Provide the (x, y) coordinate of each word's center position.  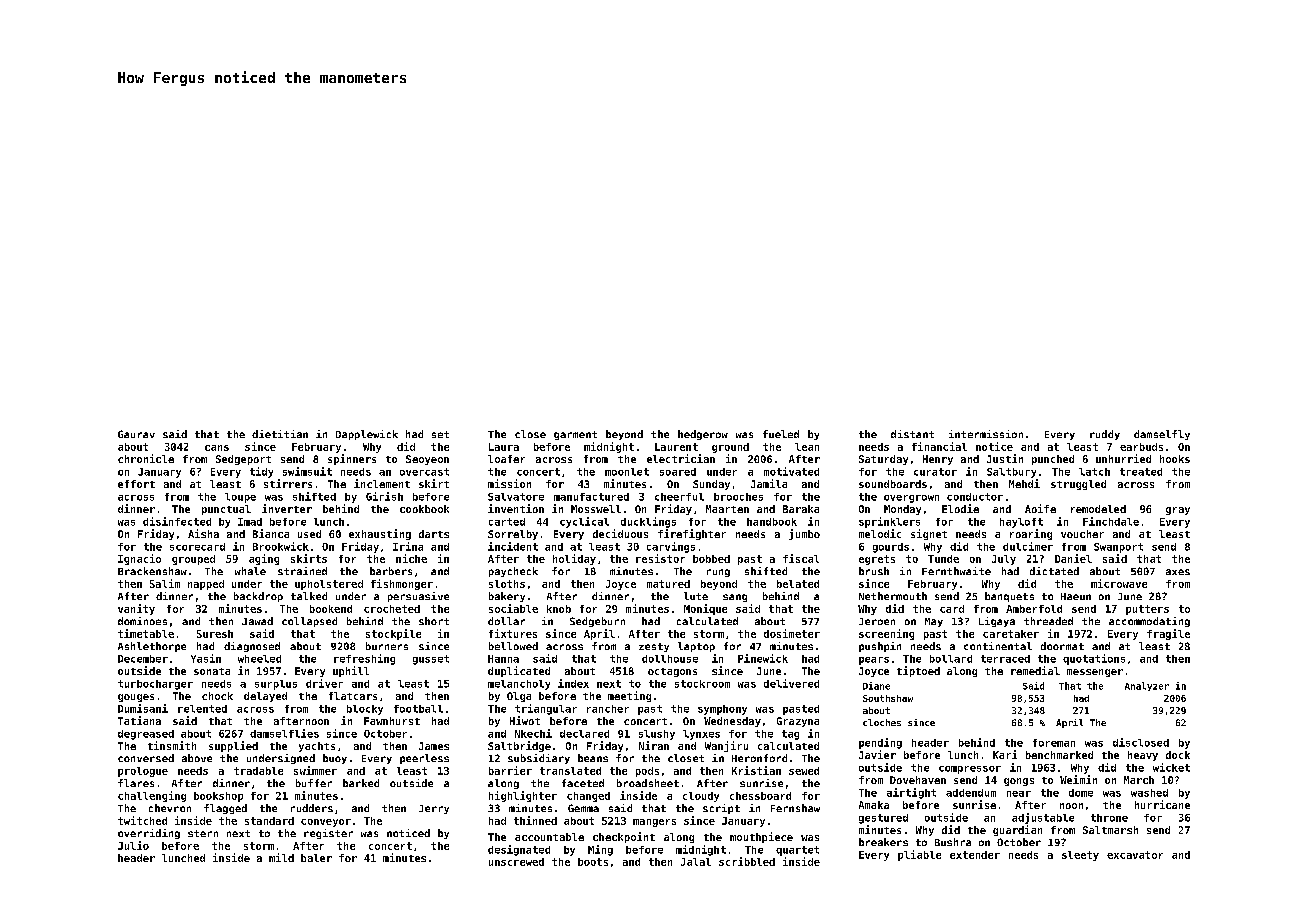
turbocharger (155, 685)
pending (880, 743)
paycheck (513, 572)
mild (281, 857)
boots (593, 862)
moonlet (627, 472)
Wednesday (732, 722)
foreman (1054, 743)
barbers (391, 571)
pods (647, 772)
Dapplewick (367, 435)
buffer (314, 783)
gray (1178, 511)
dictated (1054, 571)
